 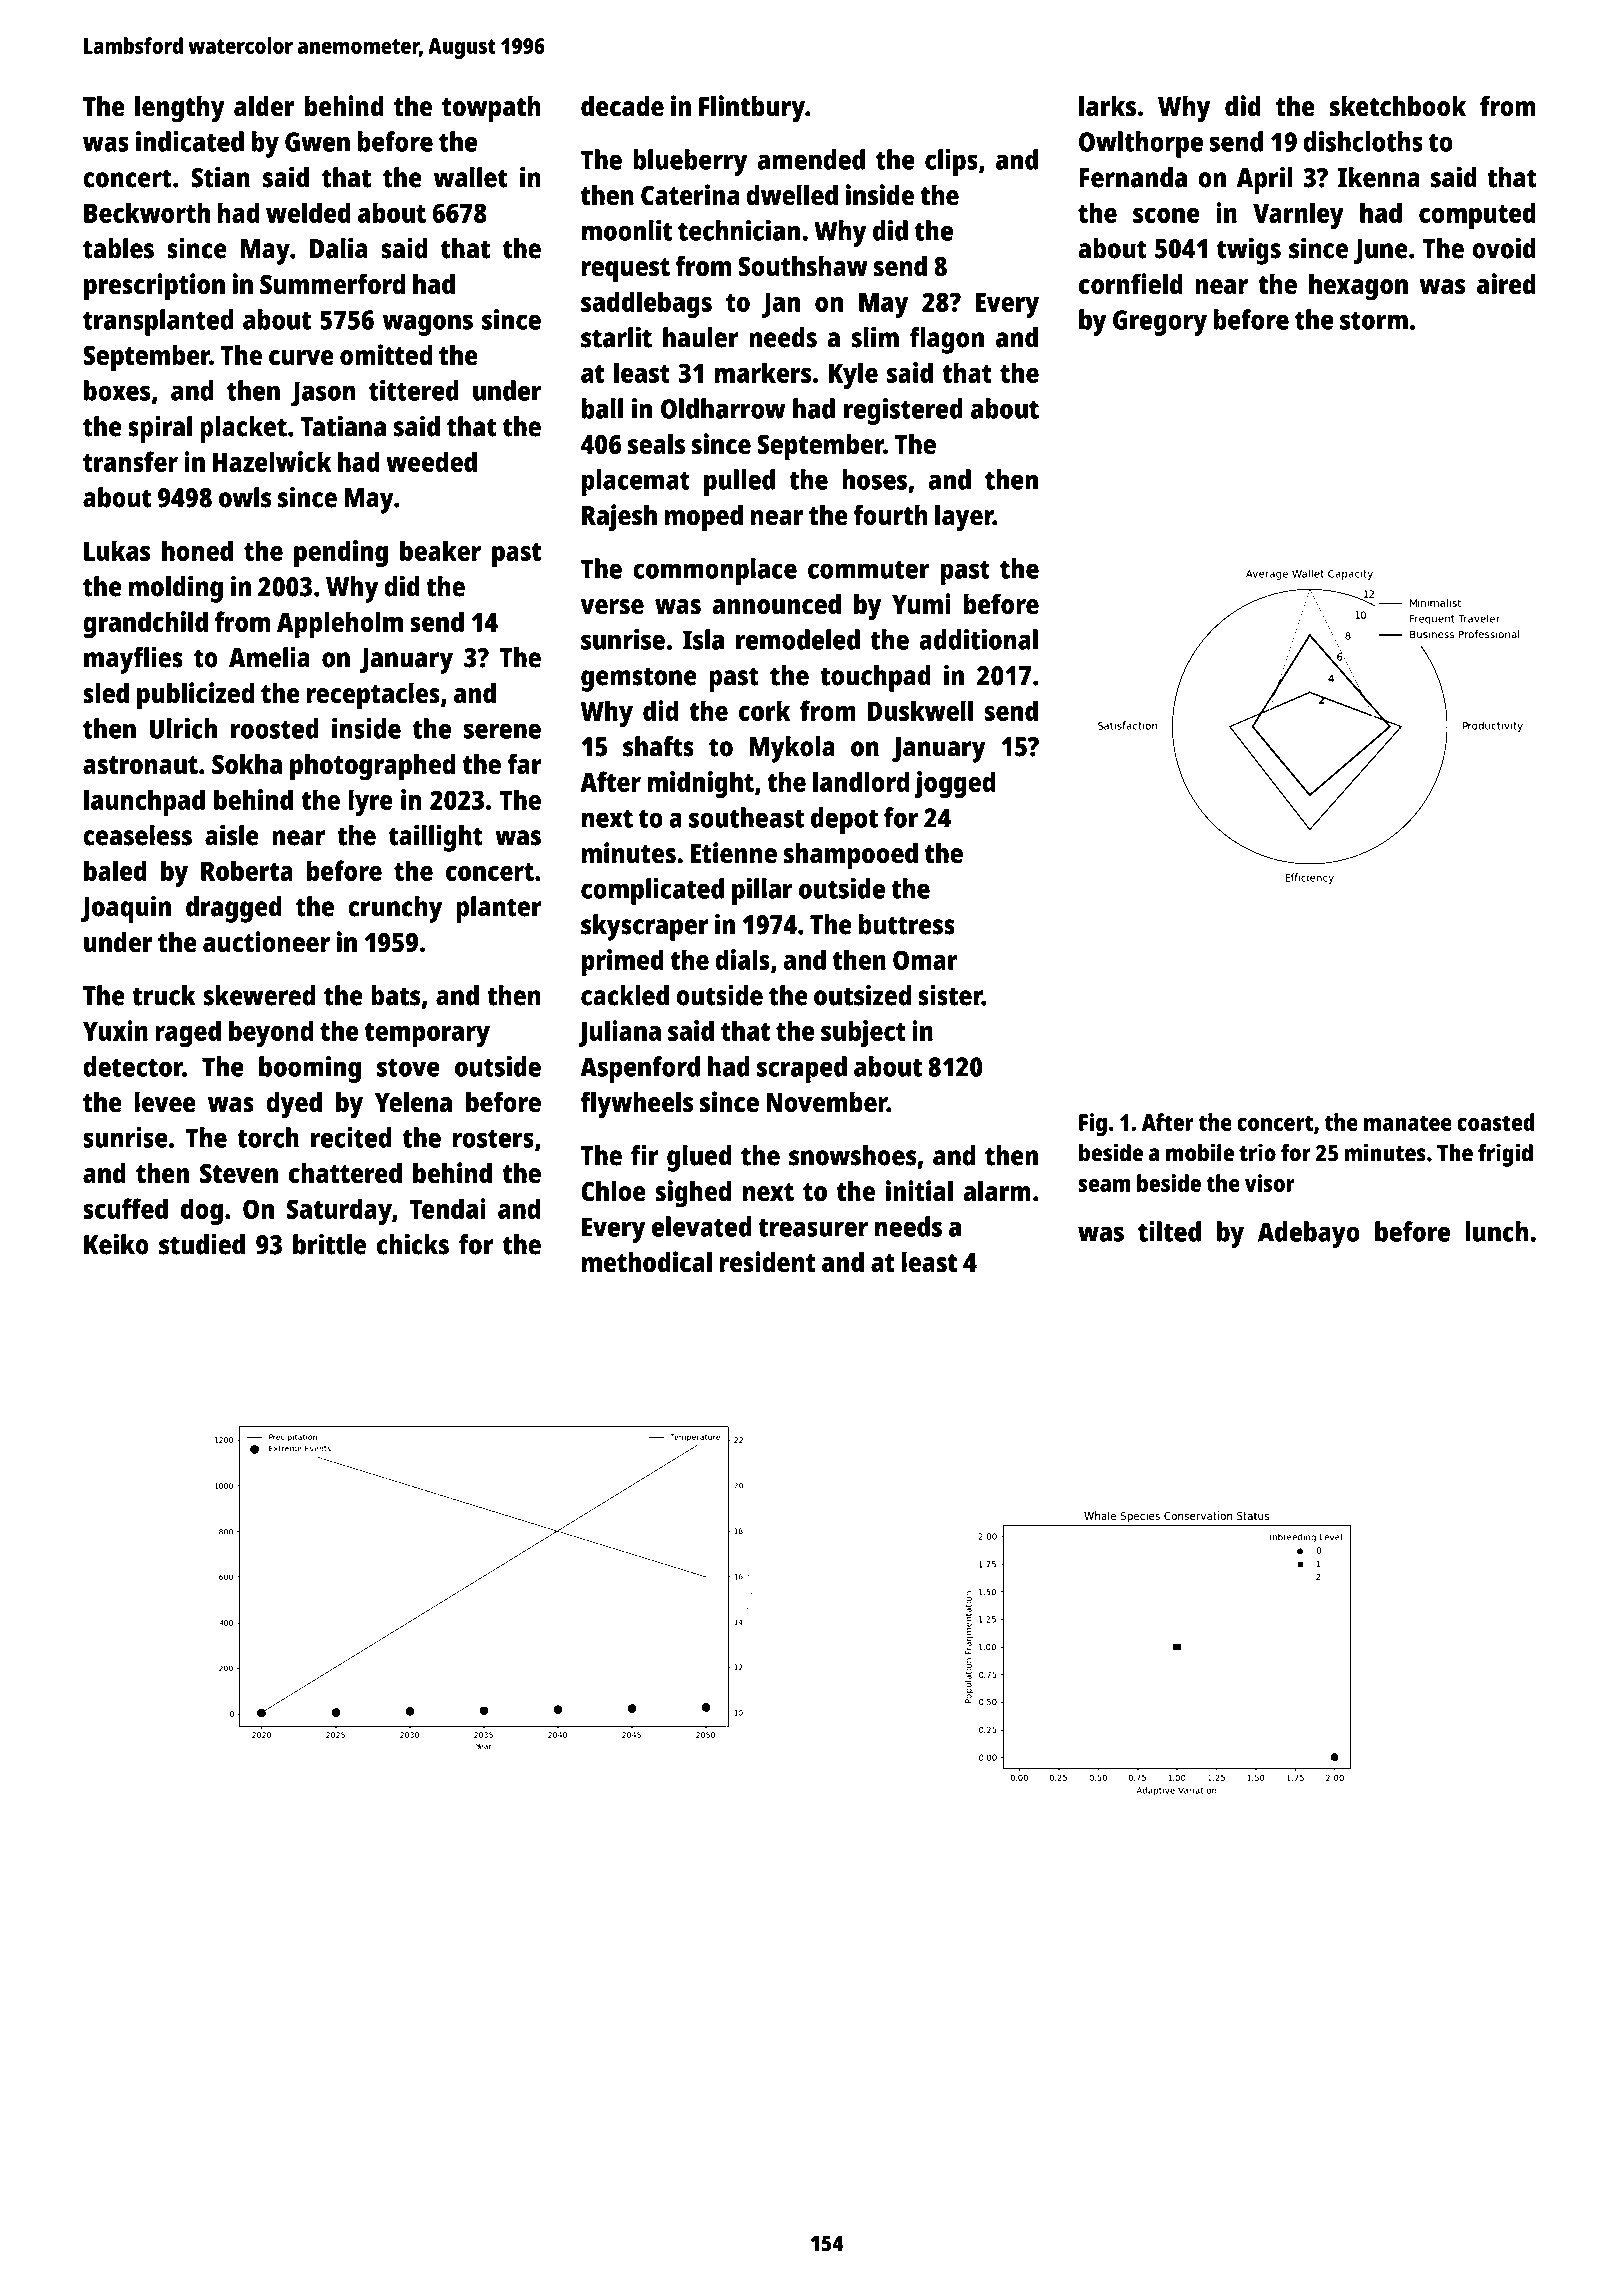 What do you see at coordinates (1309, 1234) in the screenshot?
I see `Adebayo` at bounding box center [1309, 1234].
